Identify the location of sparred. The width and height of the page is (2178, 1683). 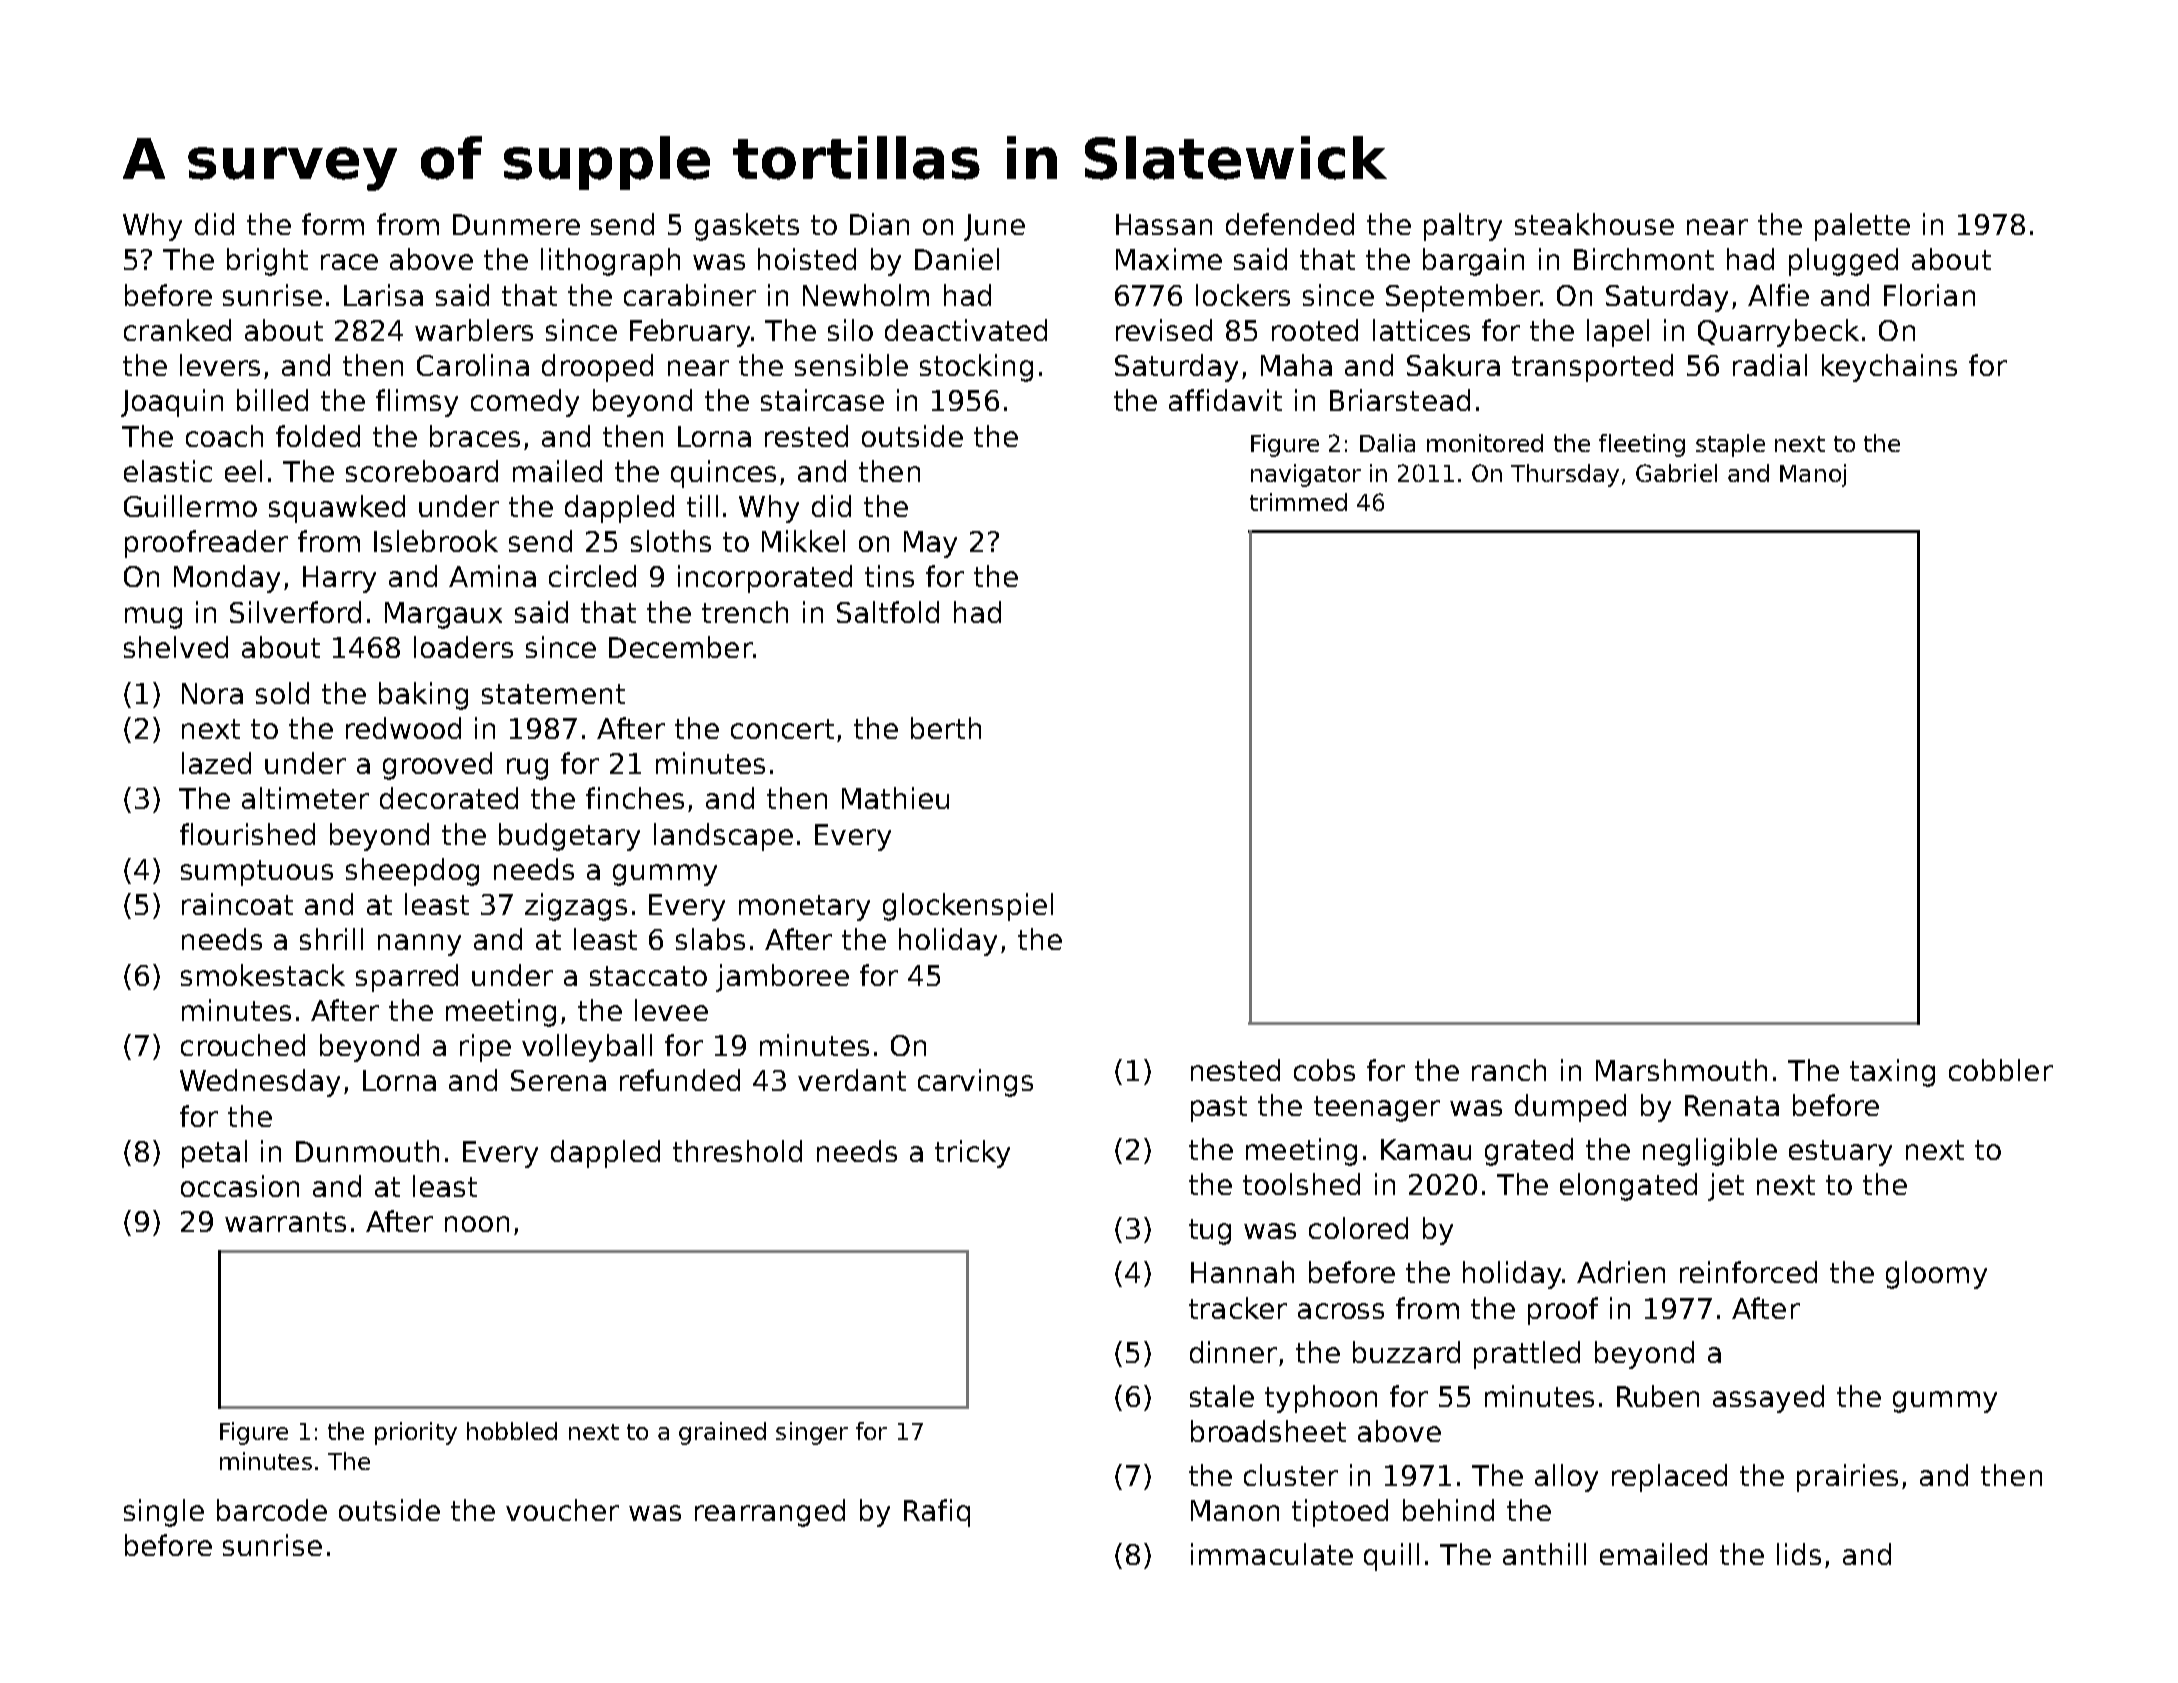
(407, 978).
